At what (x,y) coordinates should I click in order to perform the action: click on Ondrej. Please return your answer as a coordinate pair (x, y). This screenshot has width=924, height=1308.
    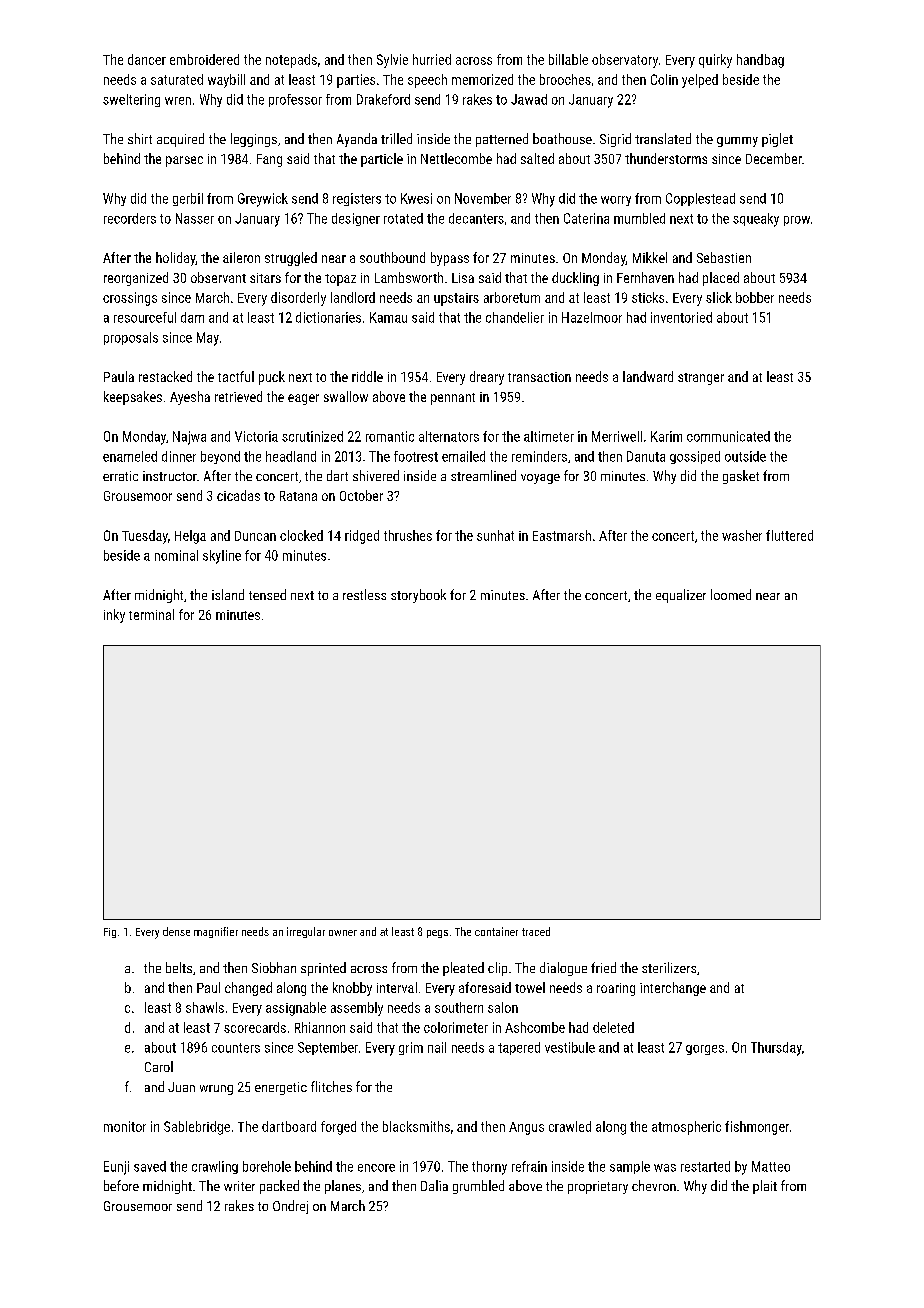
    Looking at the image, I should click on (290, 1207).
